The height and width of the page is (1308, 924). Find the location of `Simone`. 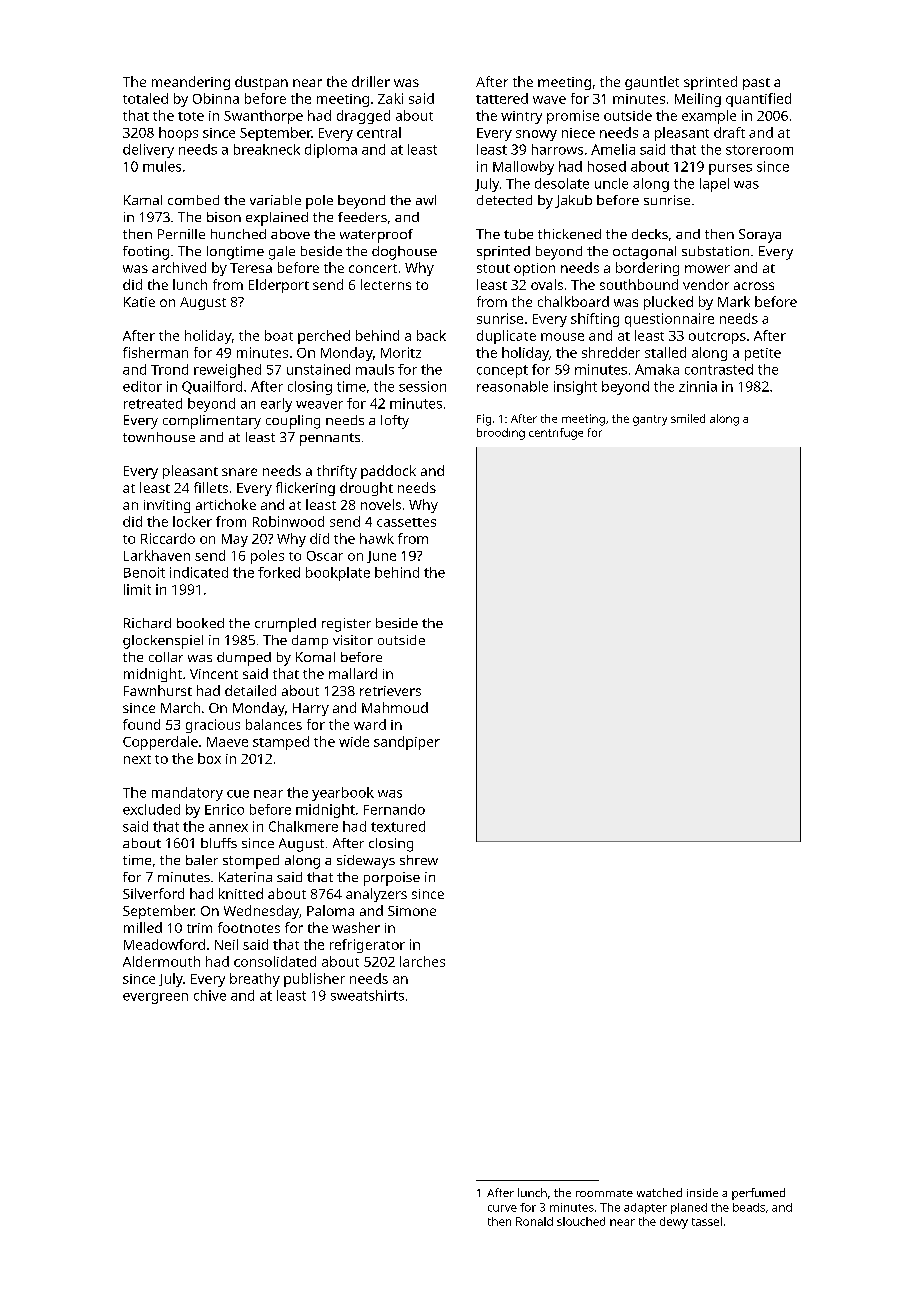

Simone is located at coordinates (412, 911).
